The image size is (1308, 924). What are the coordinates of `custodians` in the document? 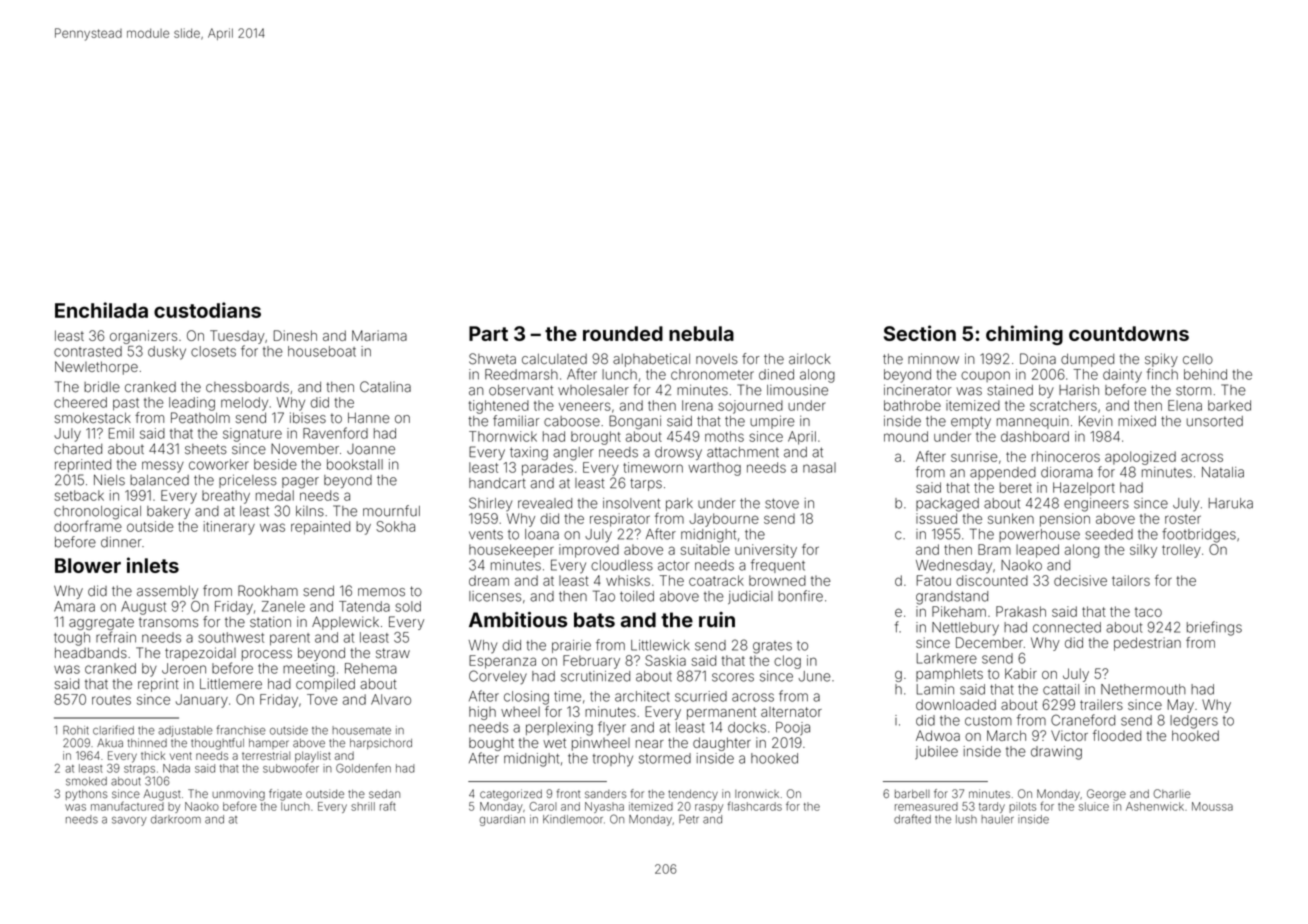 It's located at (207, 310).
